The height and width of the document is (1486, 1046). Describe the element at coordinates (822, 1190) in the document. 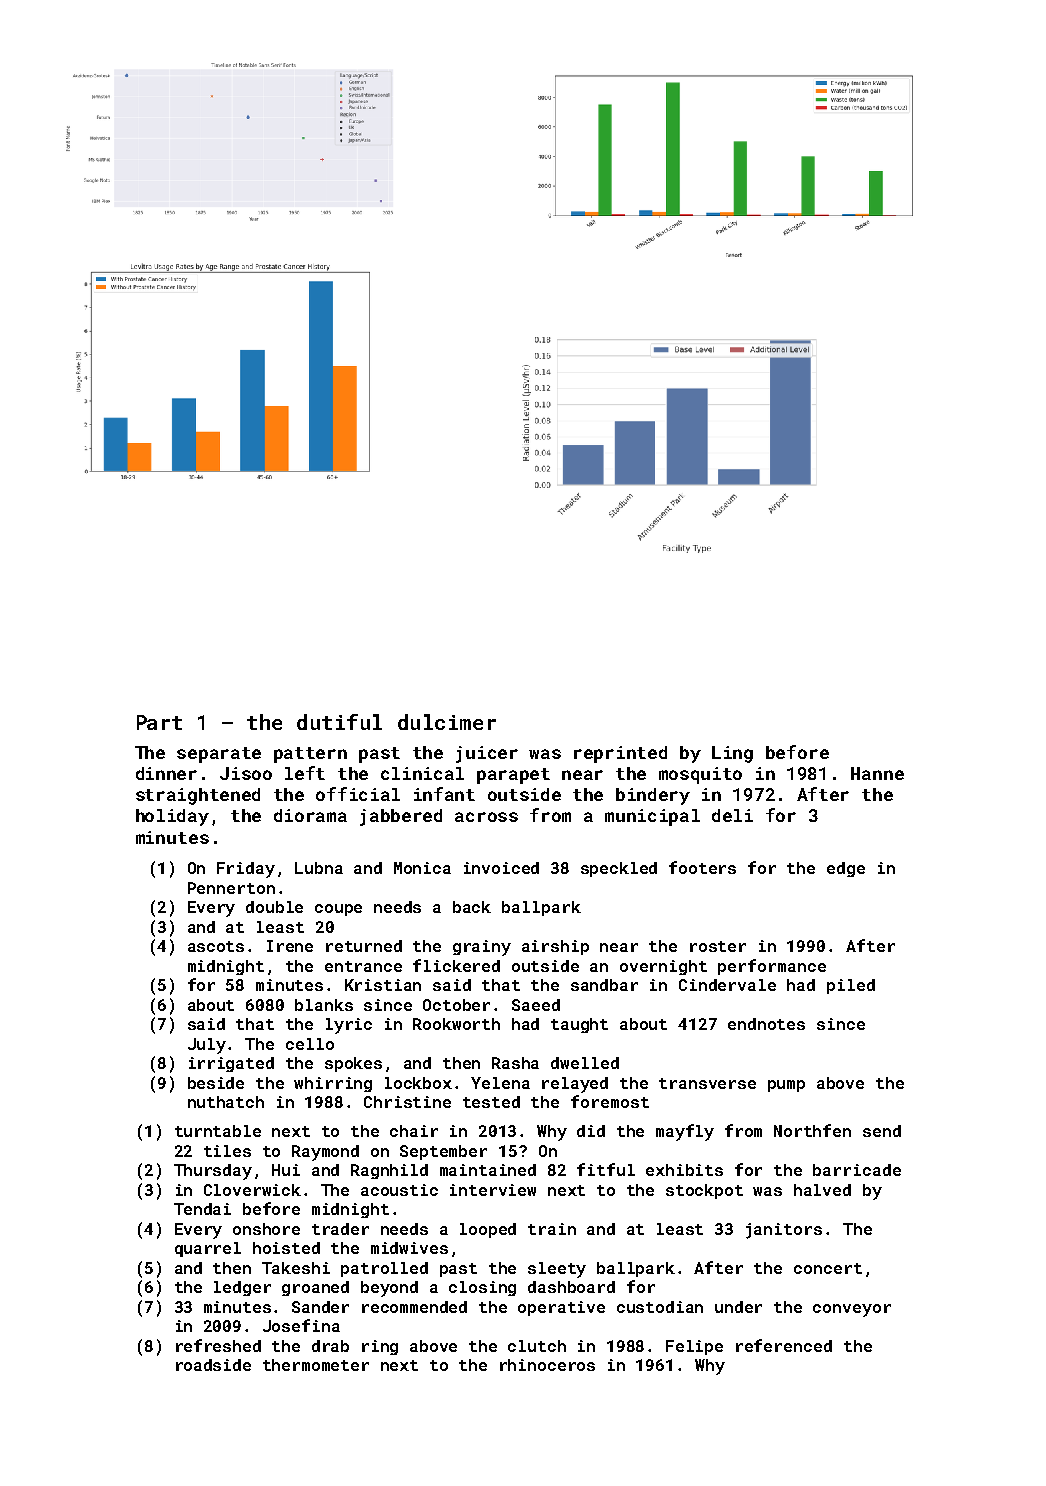

I see `halved` at that location.
